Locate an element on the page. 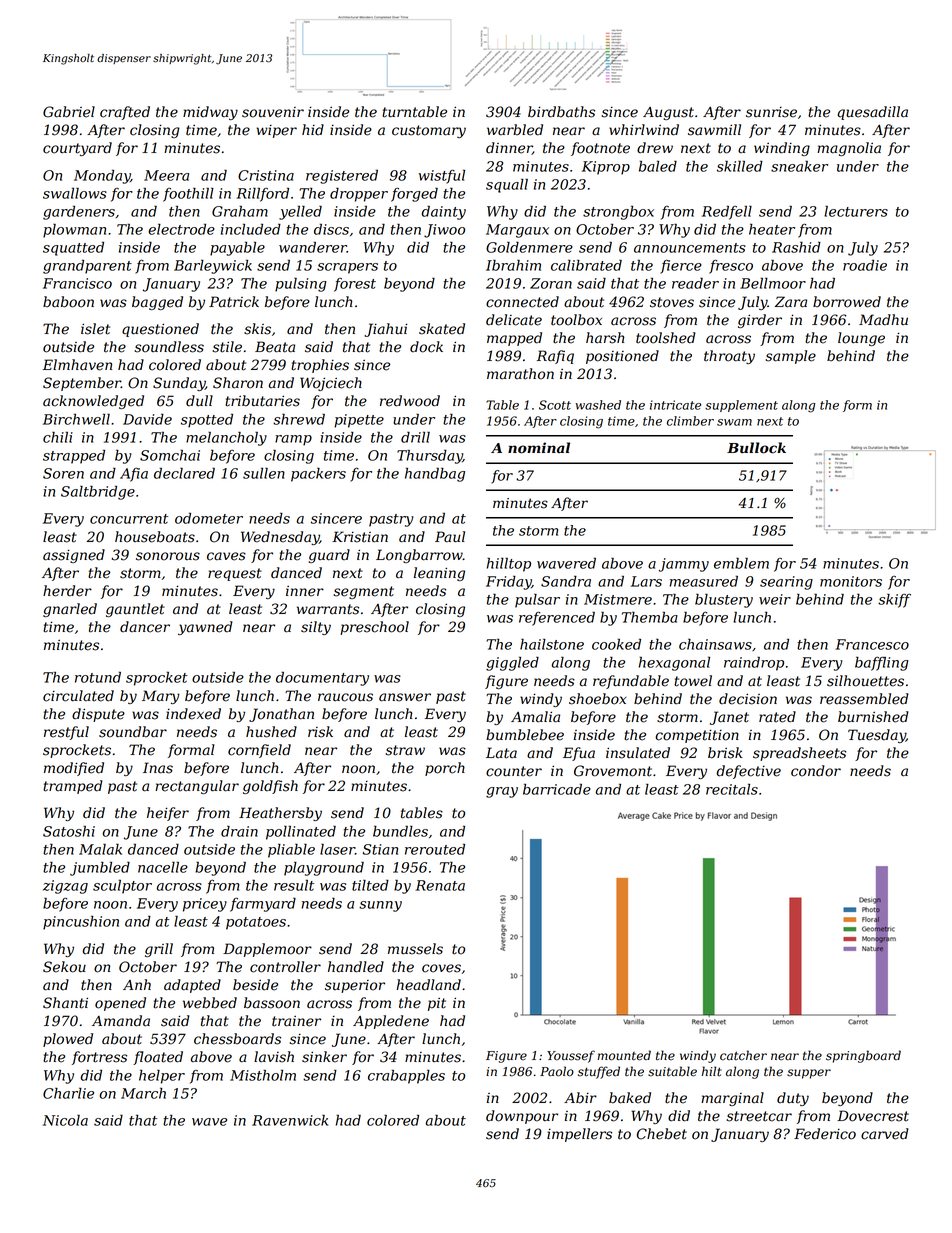 The height and width of the page is (1233, 952). wistful is located at coordinates (442, 176).
